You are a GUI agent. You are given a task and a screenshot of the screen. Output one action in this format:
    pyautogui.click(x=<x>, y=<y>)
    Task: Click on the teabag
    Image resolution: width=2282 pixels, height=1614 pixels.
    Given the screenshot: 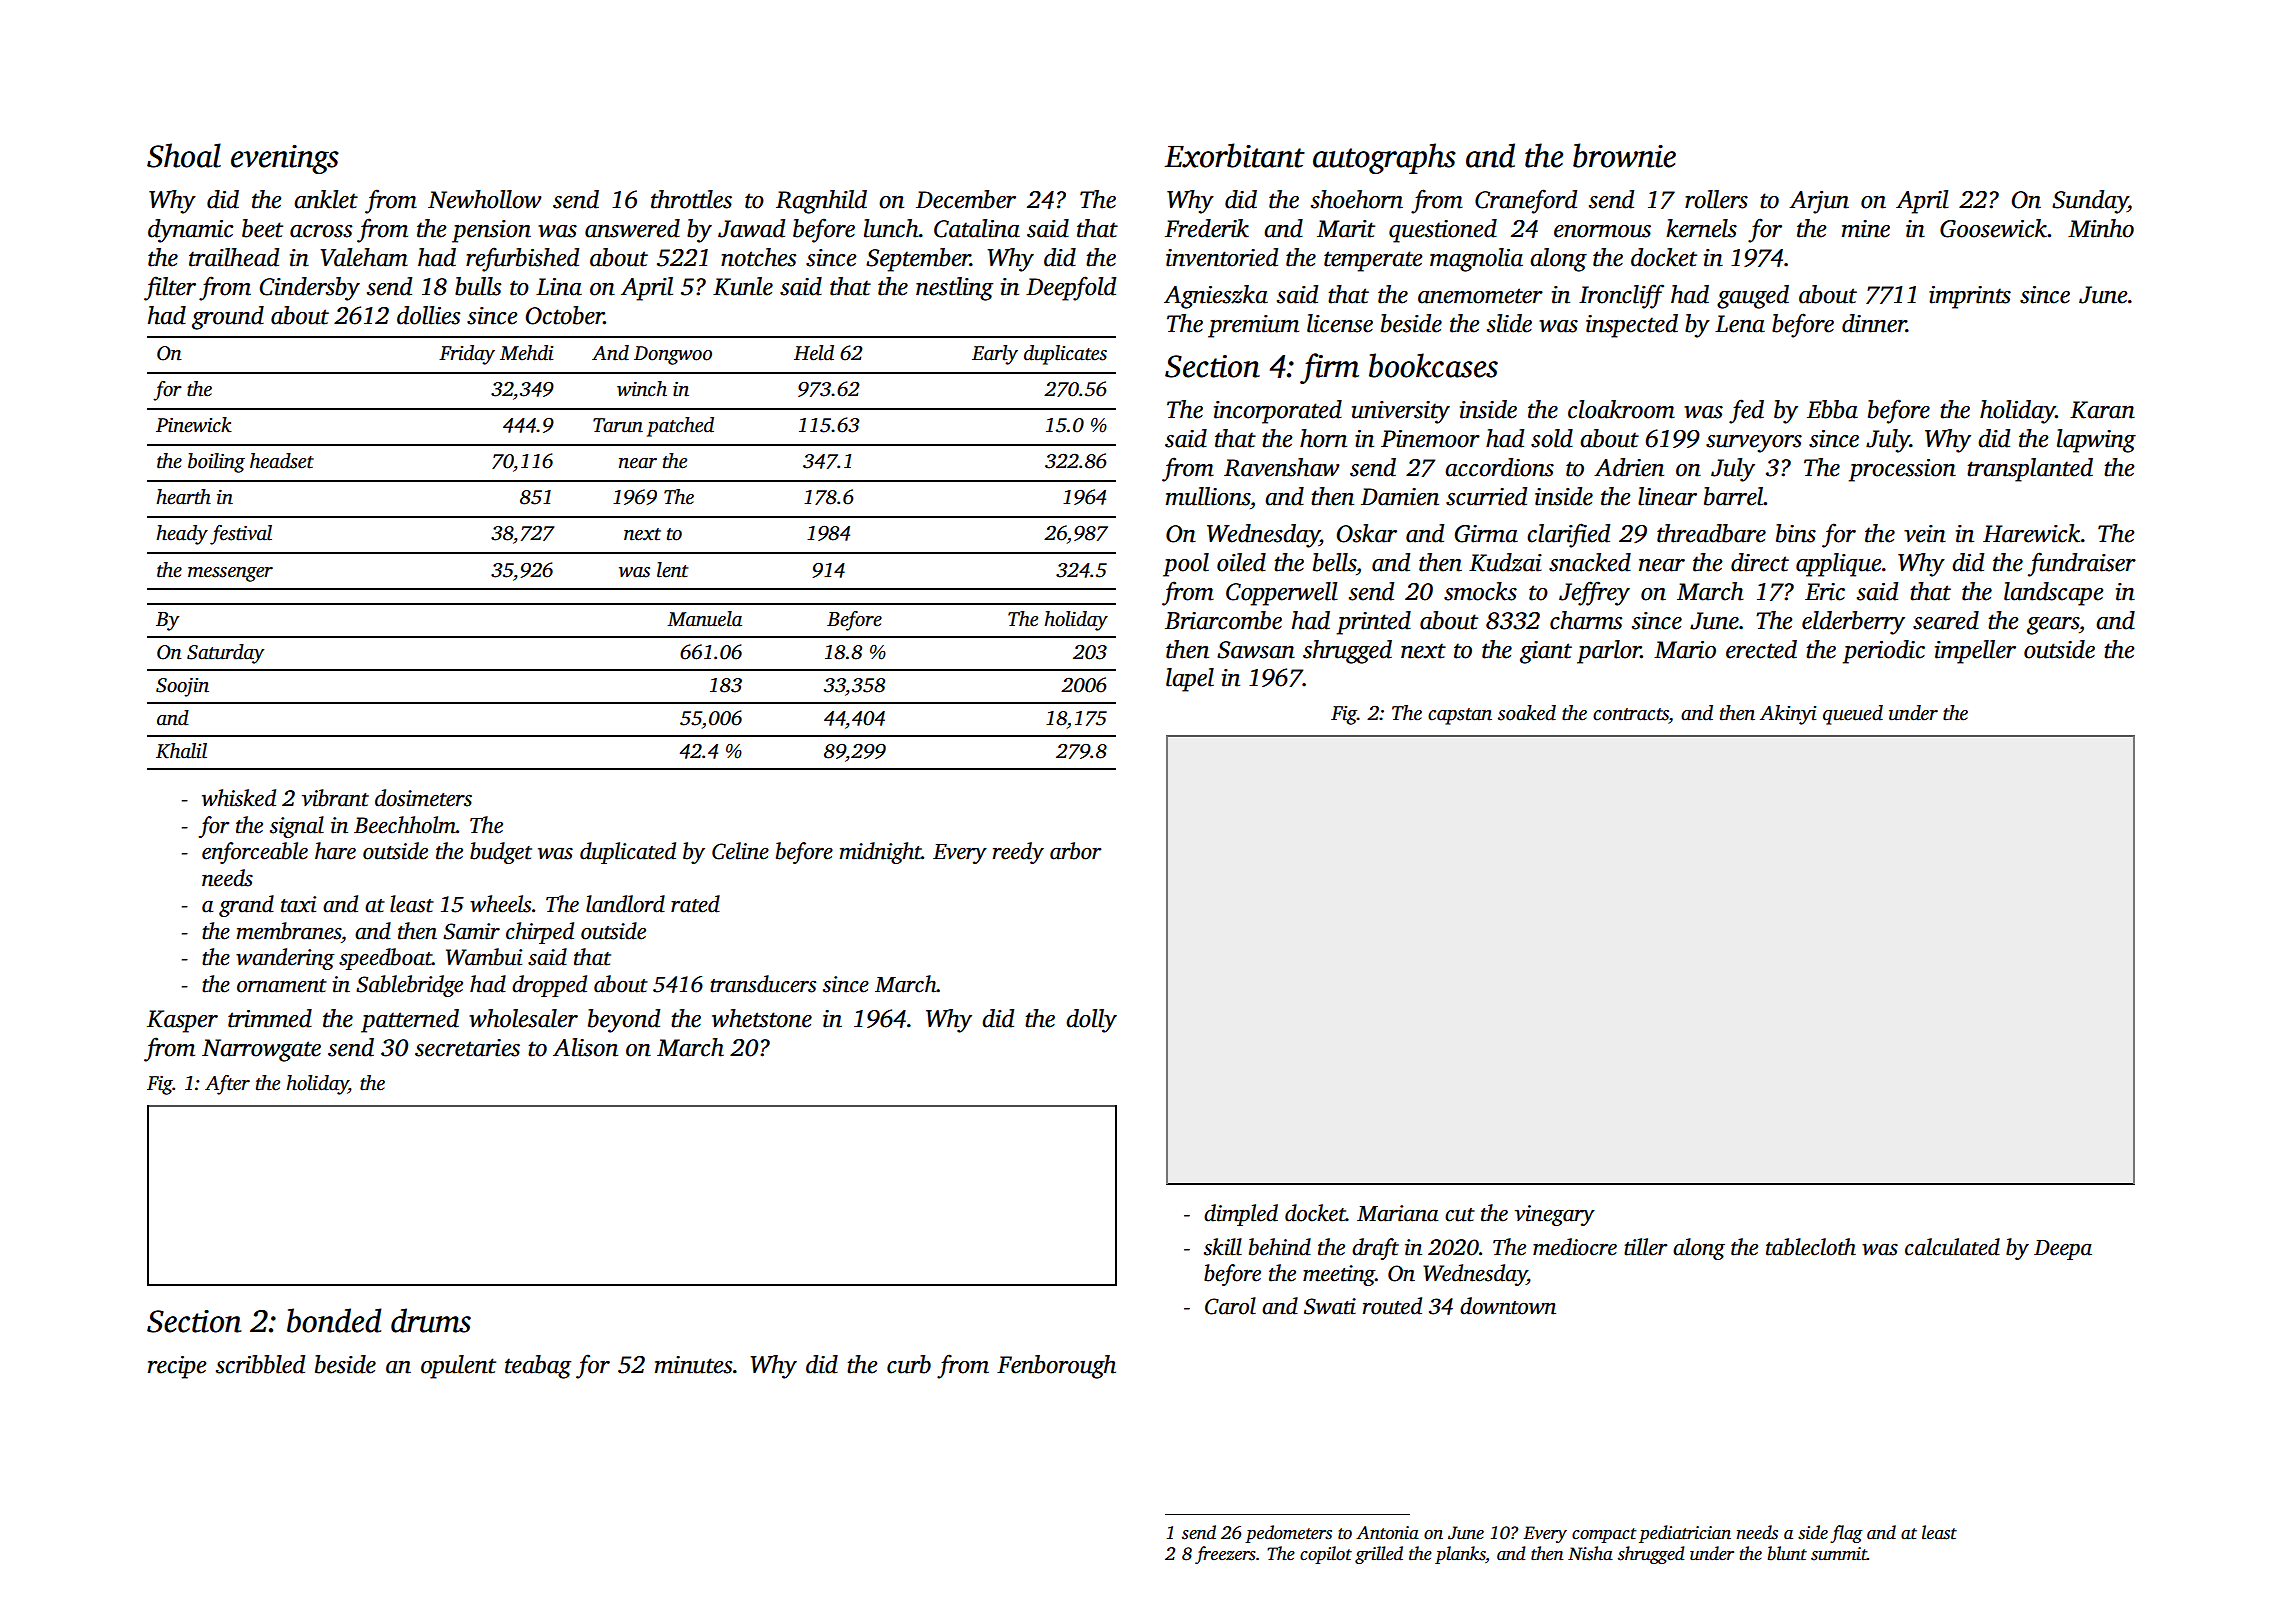 What is the action you would take?
    pyautogui.click(x=538, y=1367)
